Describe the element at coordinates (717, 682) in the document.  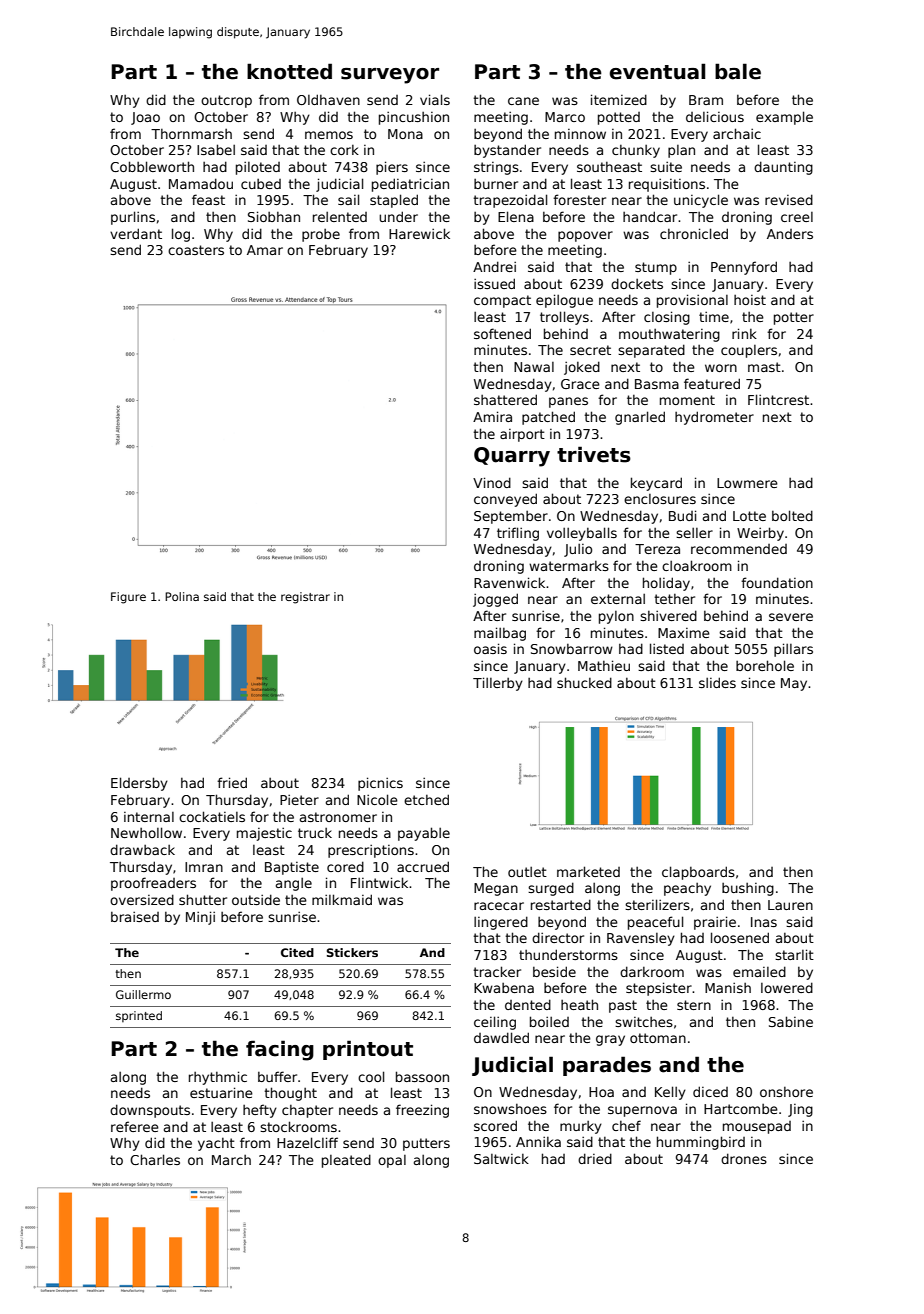
I see `slides` at that location.
